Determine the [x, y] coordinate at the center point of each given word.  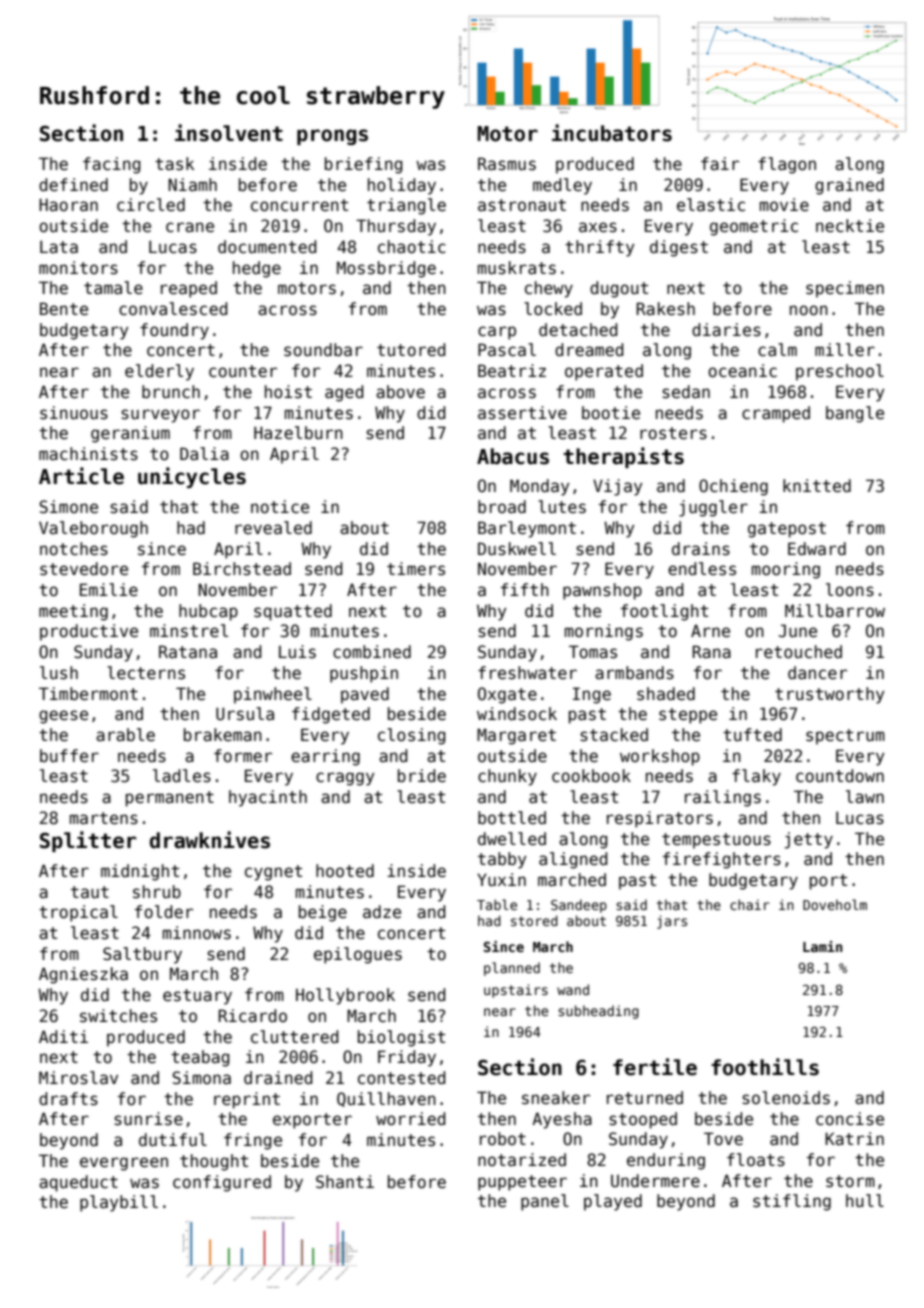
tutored [411, 350]
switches [118, 1016]
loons [850, 590]
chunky [507, 777]
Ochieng [733, 487]
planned [512, 969]
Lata [59, 247]
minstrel [189, 631]
